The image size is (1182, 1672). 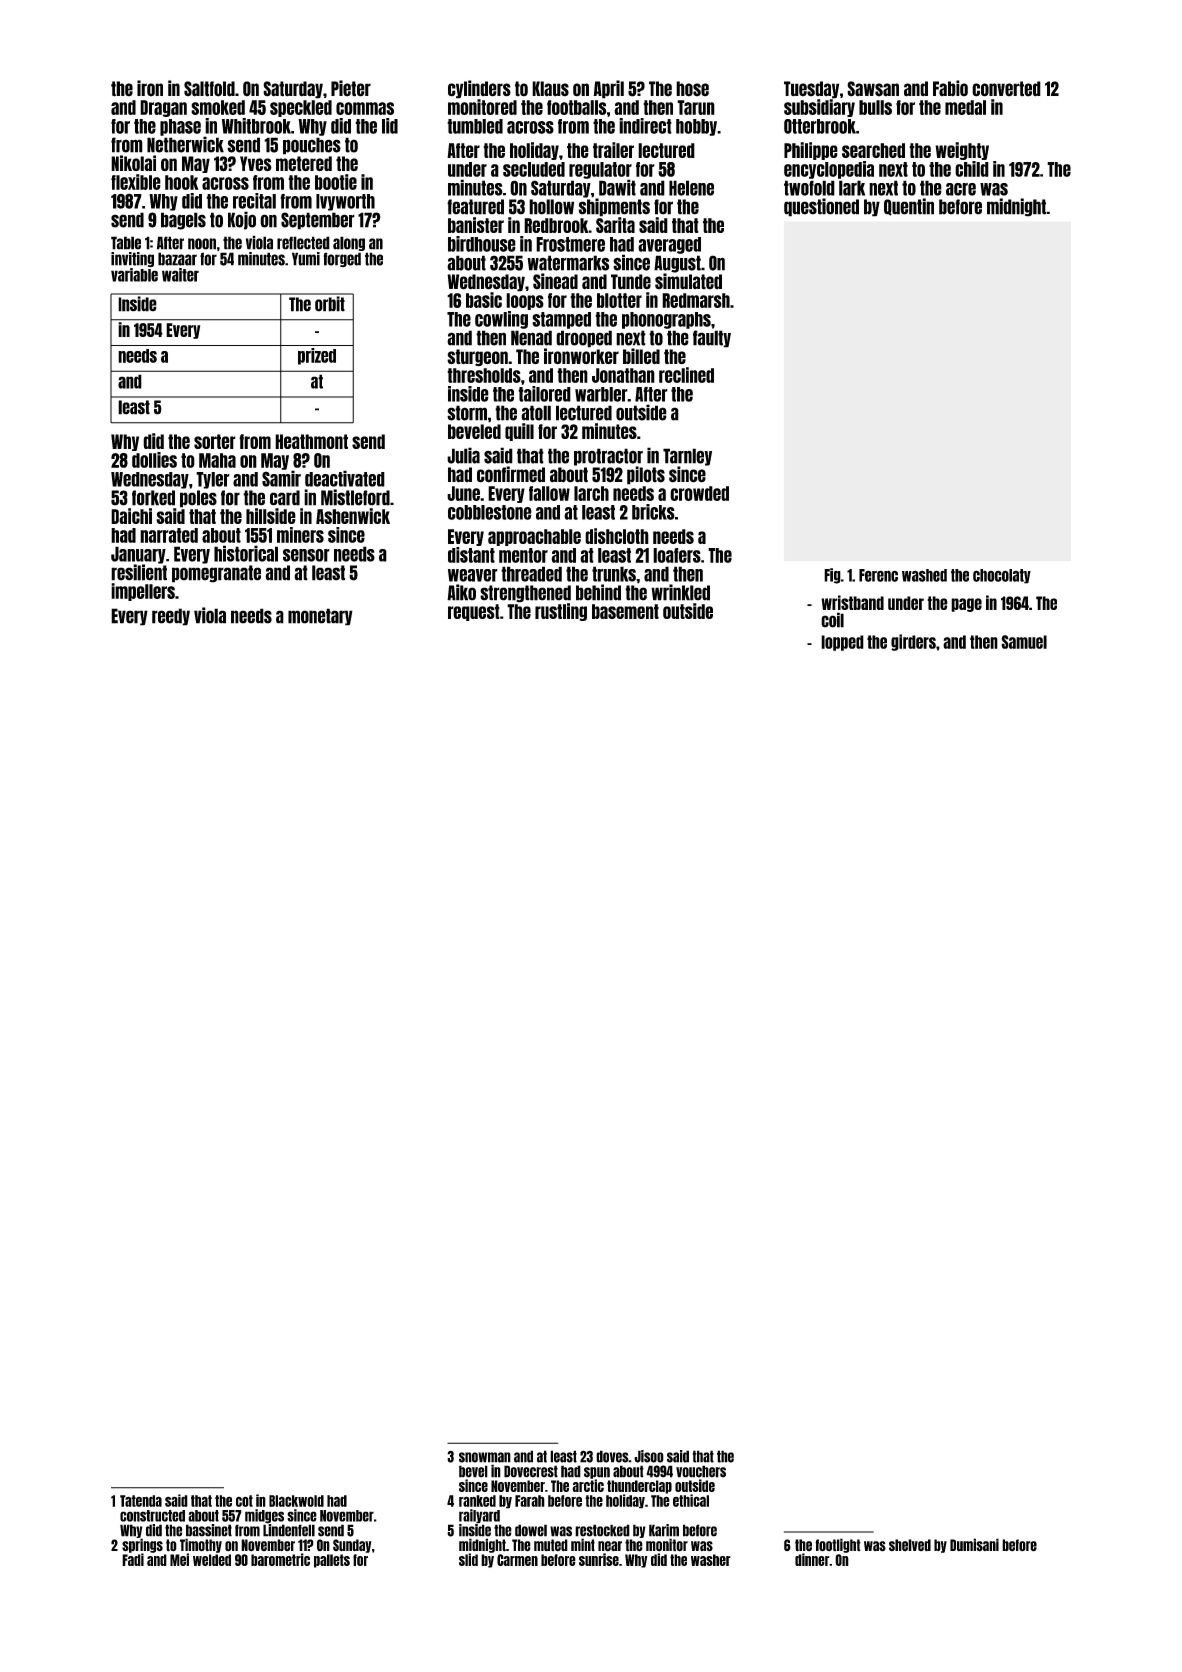 I want to click on washer, so click(x=711, y=1560).
